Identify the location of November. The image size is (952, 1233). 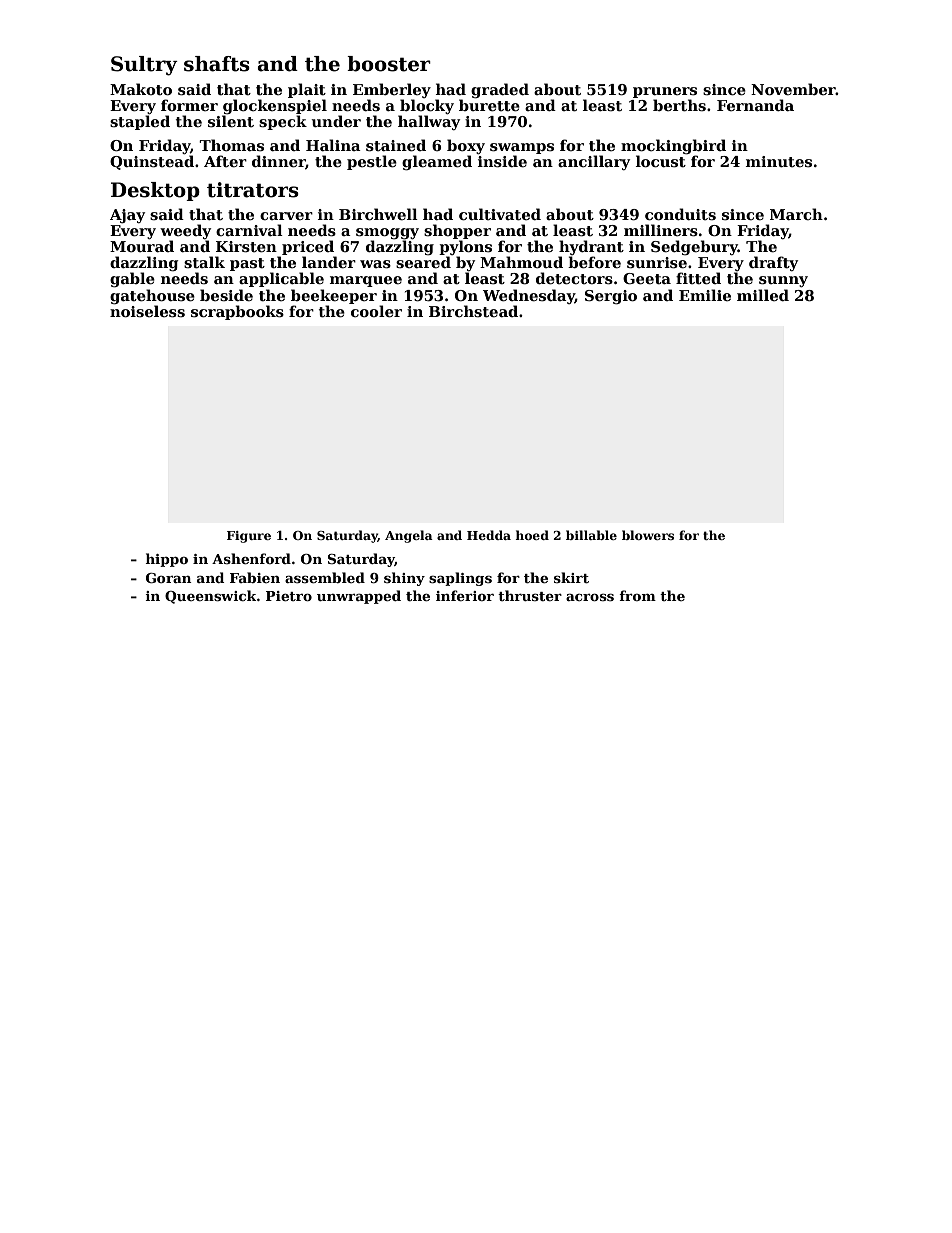
(793, 89).
